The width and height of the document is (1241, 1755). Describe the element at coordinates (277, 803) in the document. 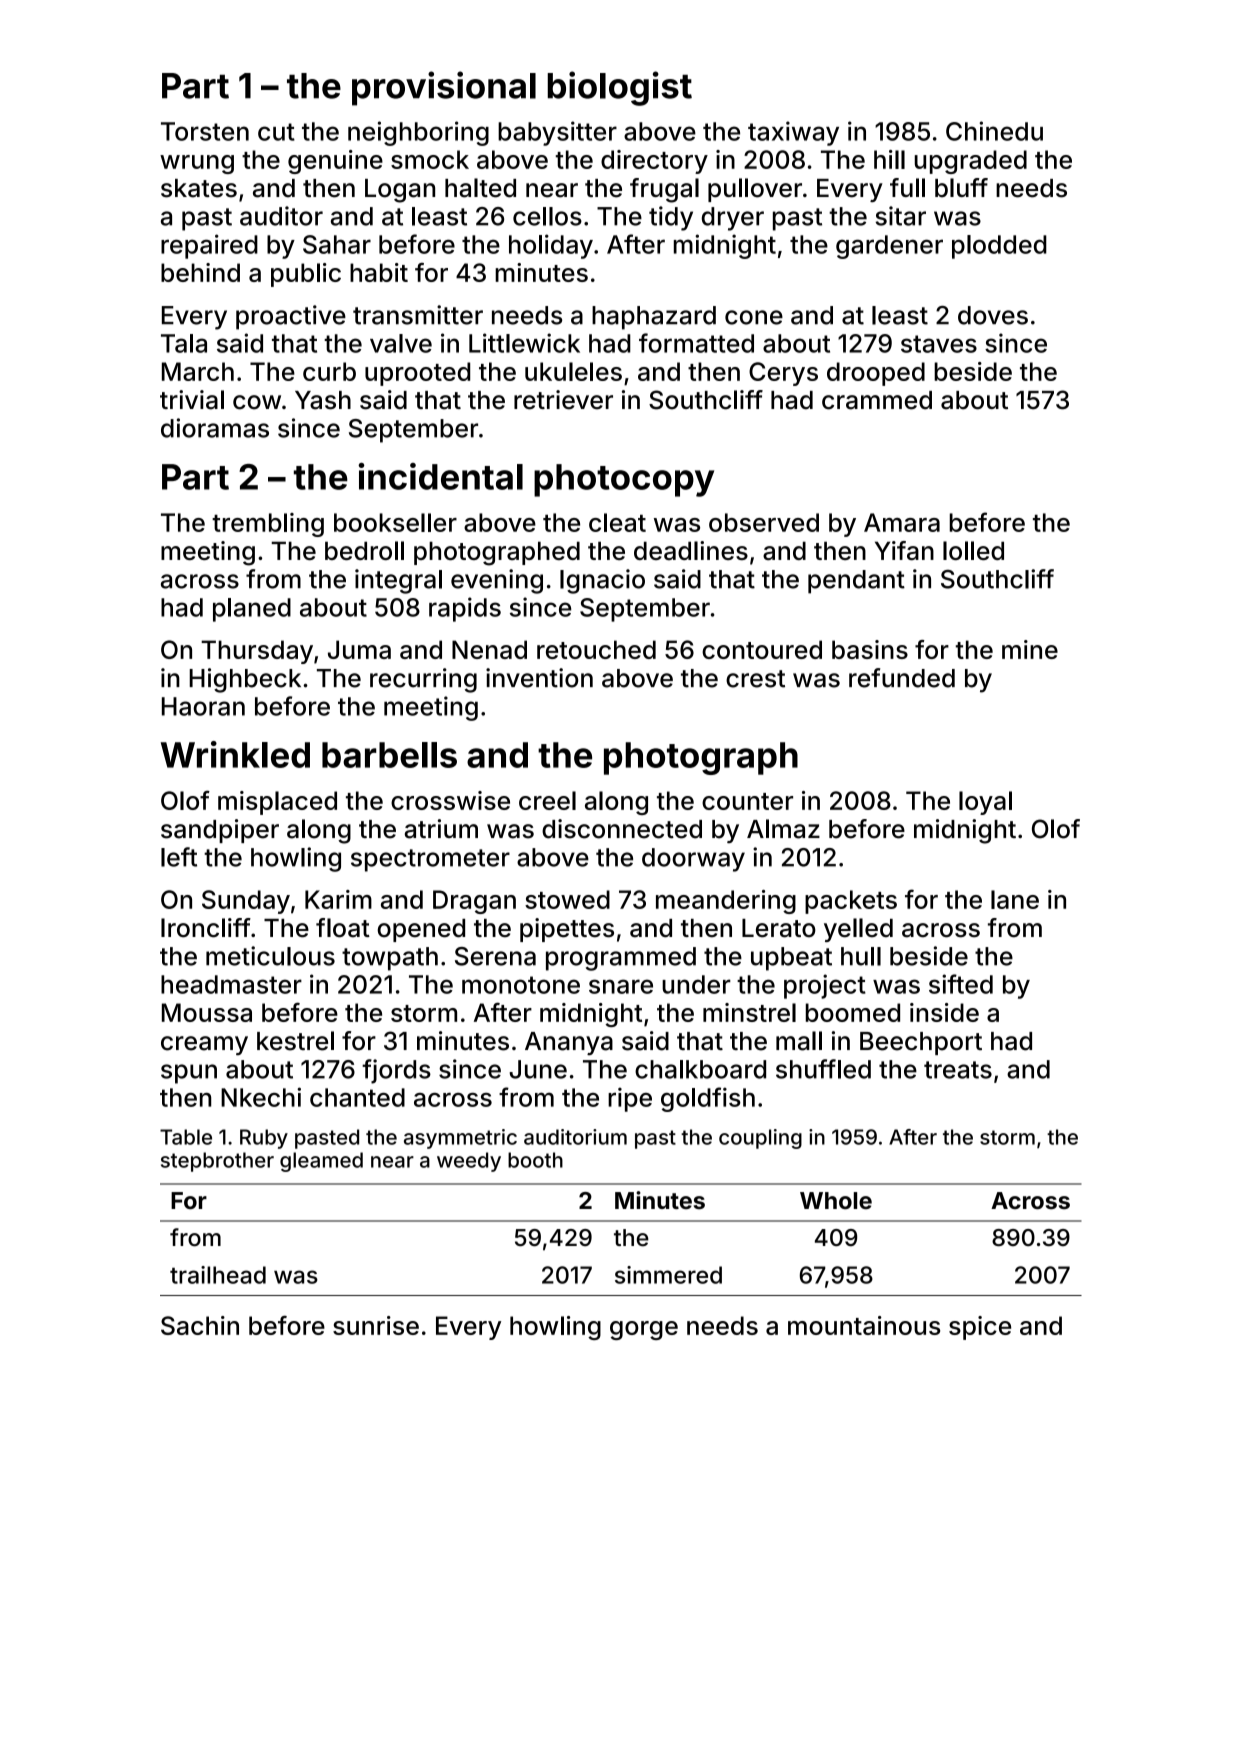

I see `misplaced` at that location.
